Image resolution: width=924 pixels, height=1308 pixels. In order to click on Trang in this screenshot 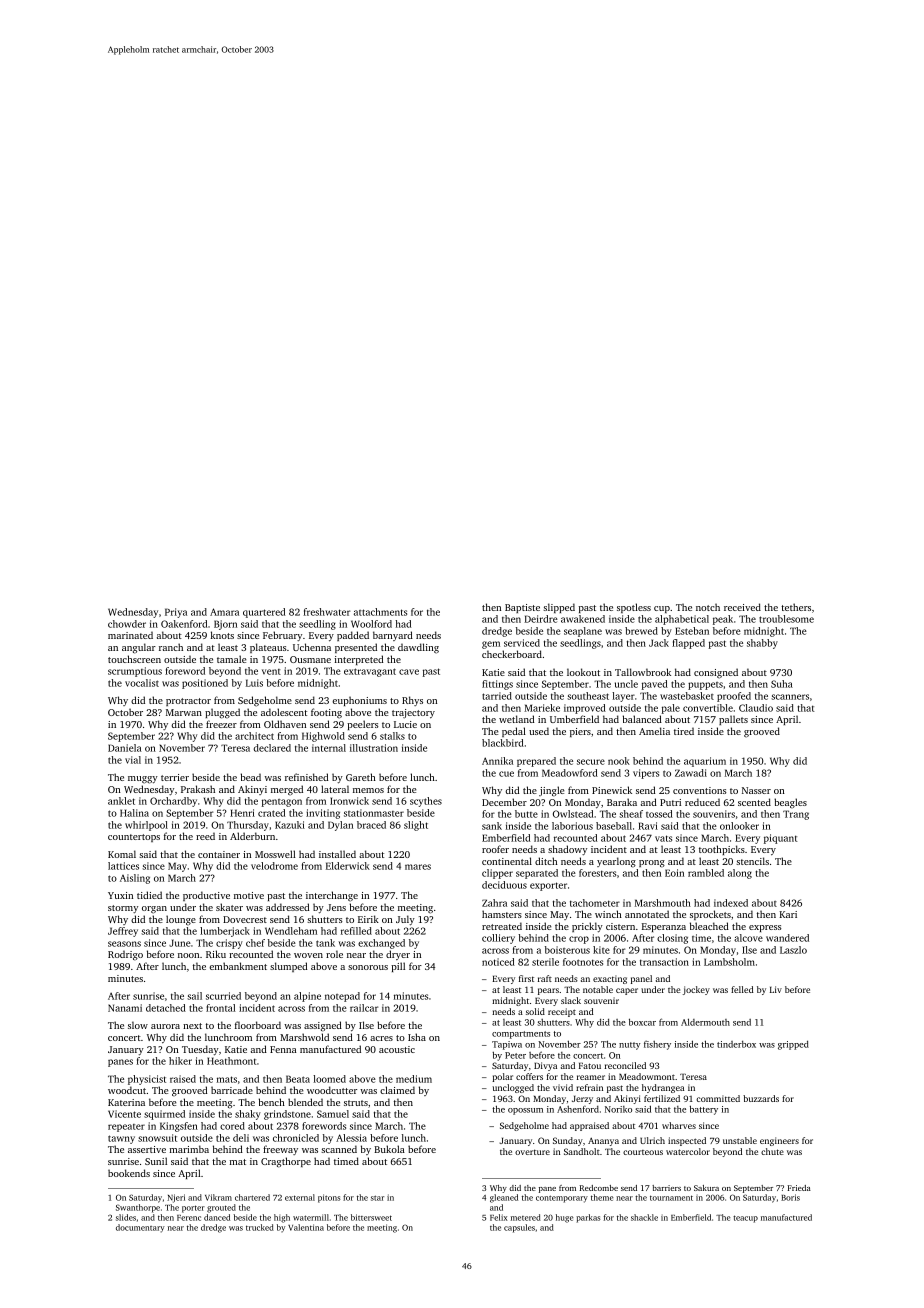, I will do `click(796, 815)`.
